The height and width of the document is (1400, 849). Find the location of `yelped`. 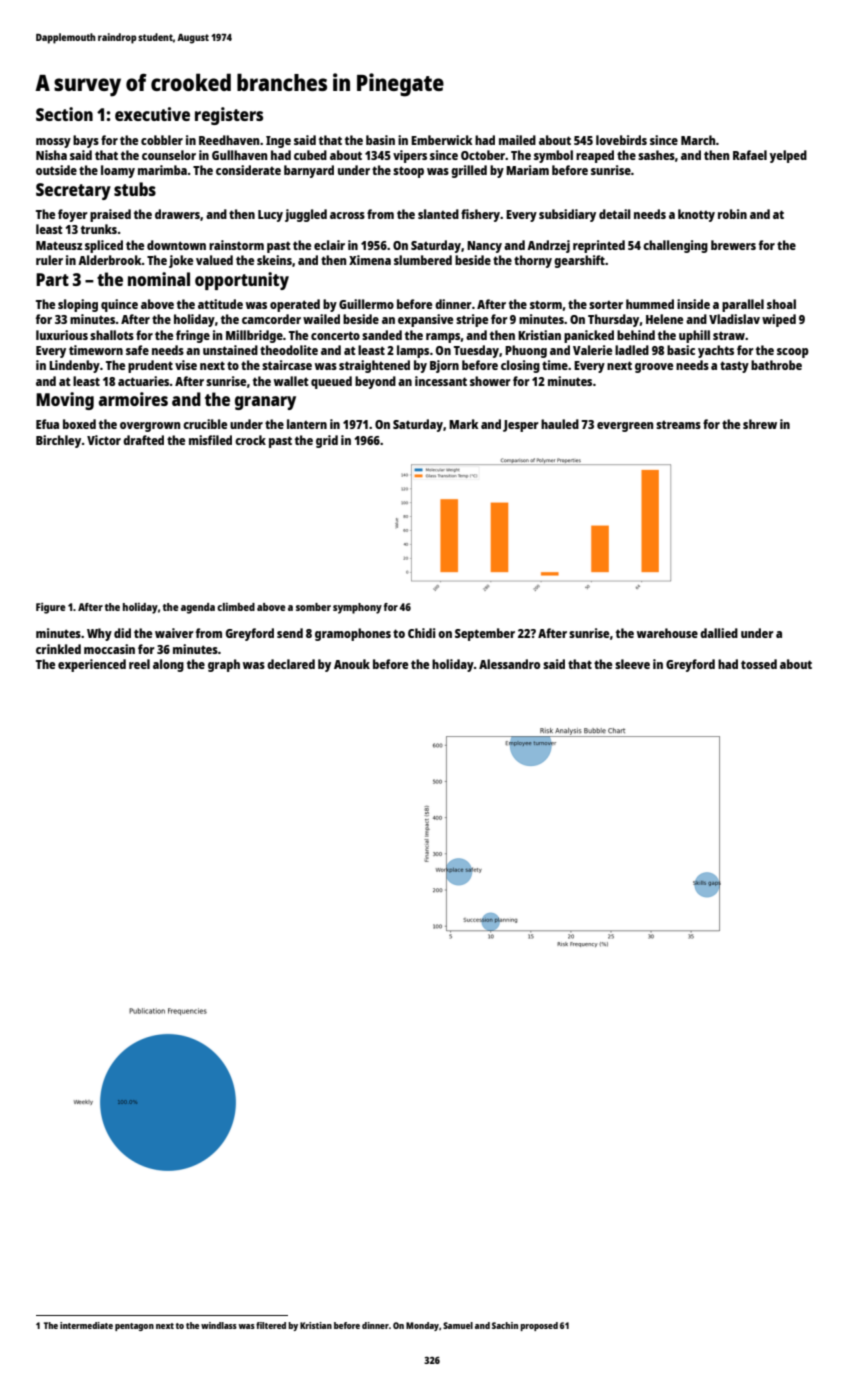

yelped is located at coordinates (788, 156).
